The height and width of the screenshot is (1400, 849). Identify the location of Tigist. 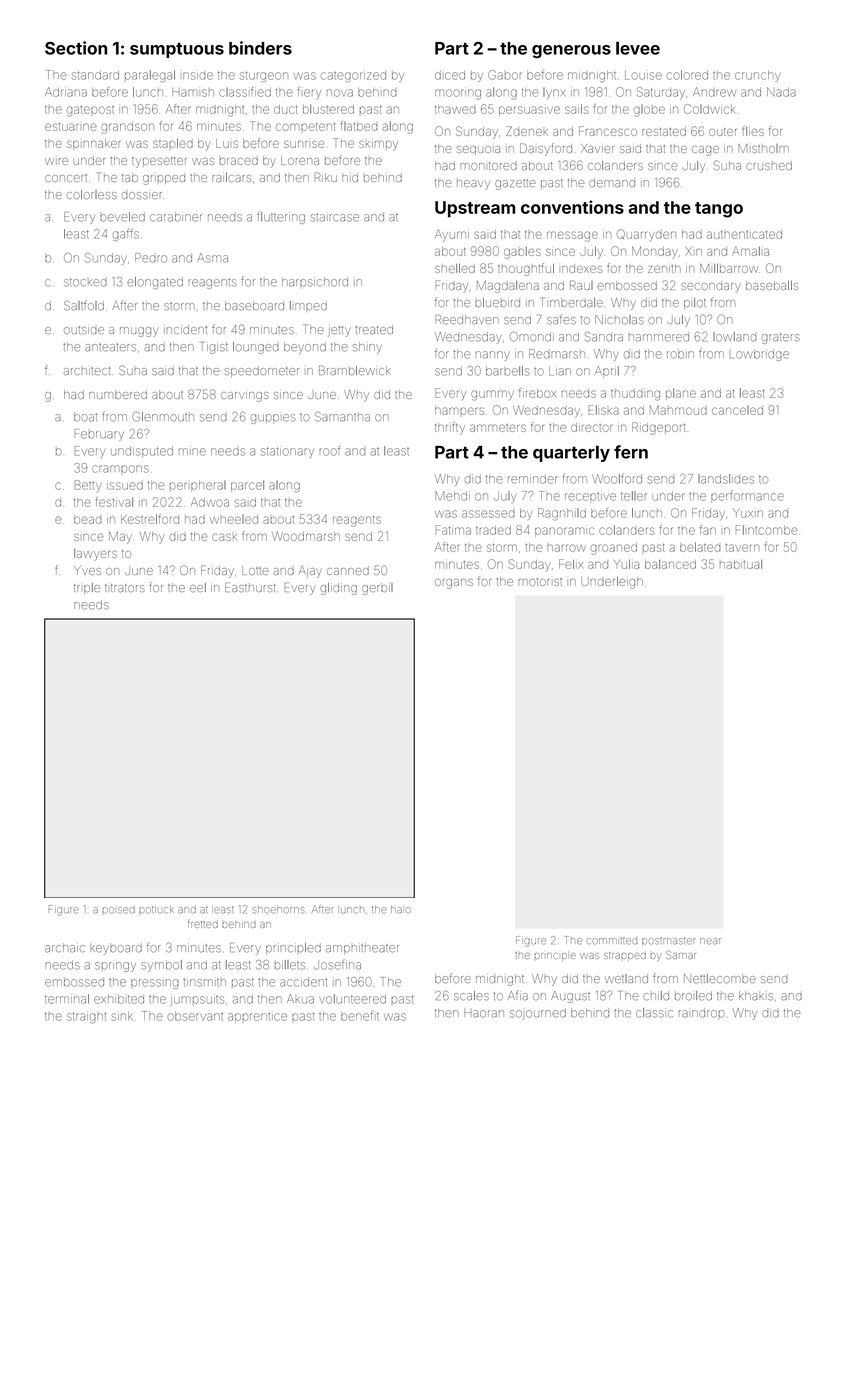
(214, 348).
